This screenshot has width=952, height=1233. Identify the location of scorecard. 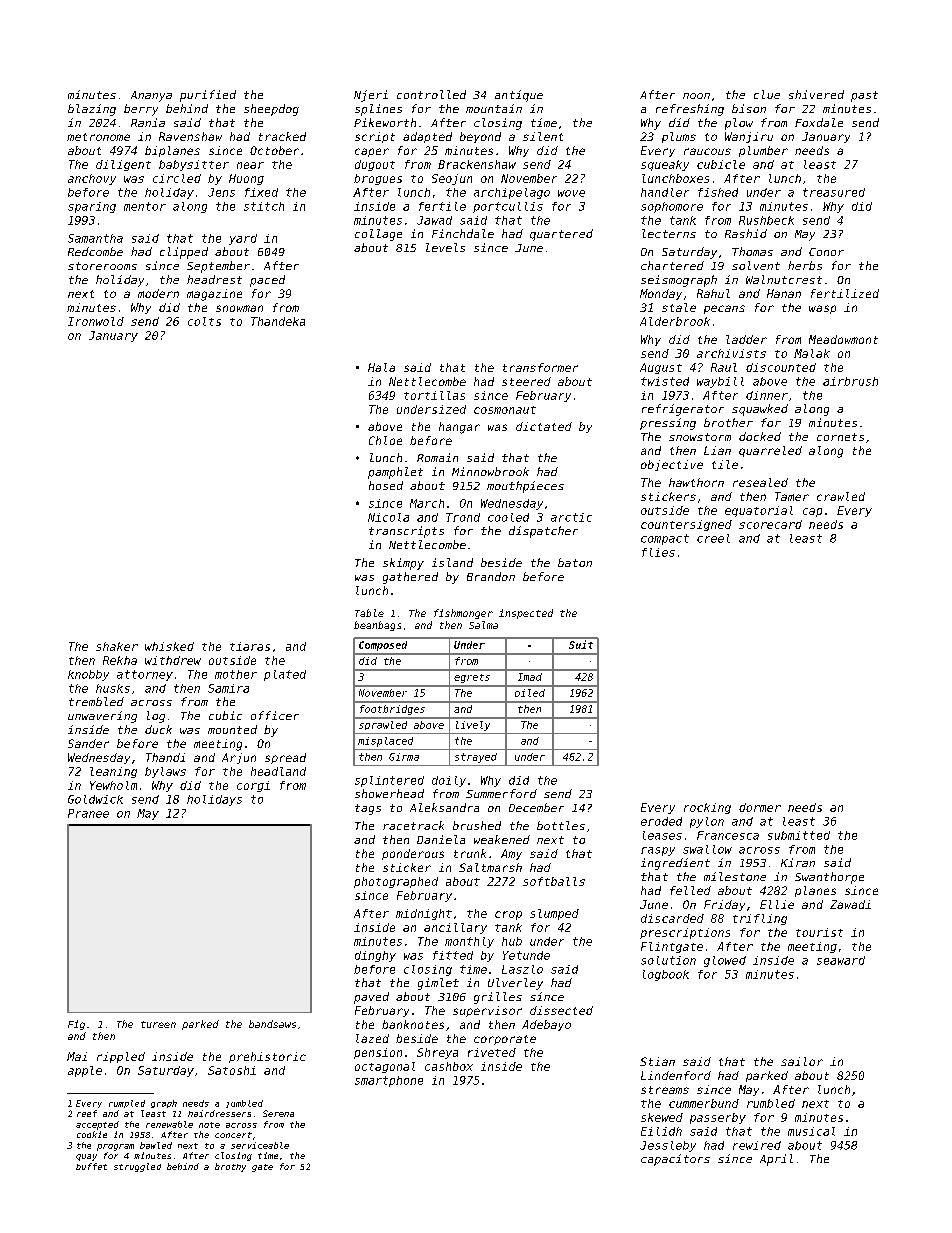
(770, 524).
